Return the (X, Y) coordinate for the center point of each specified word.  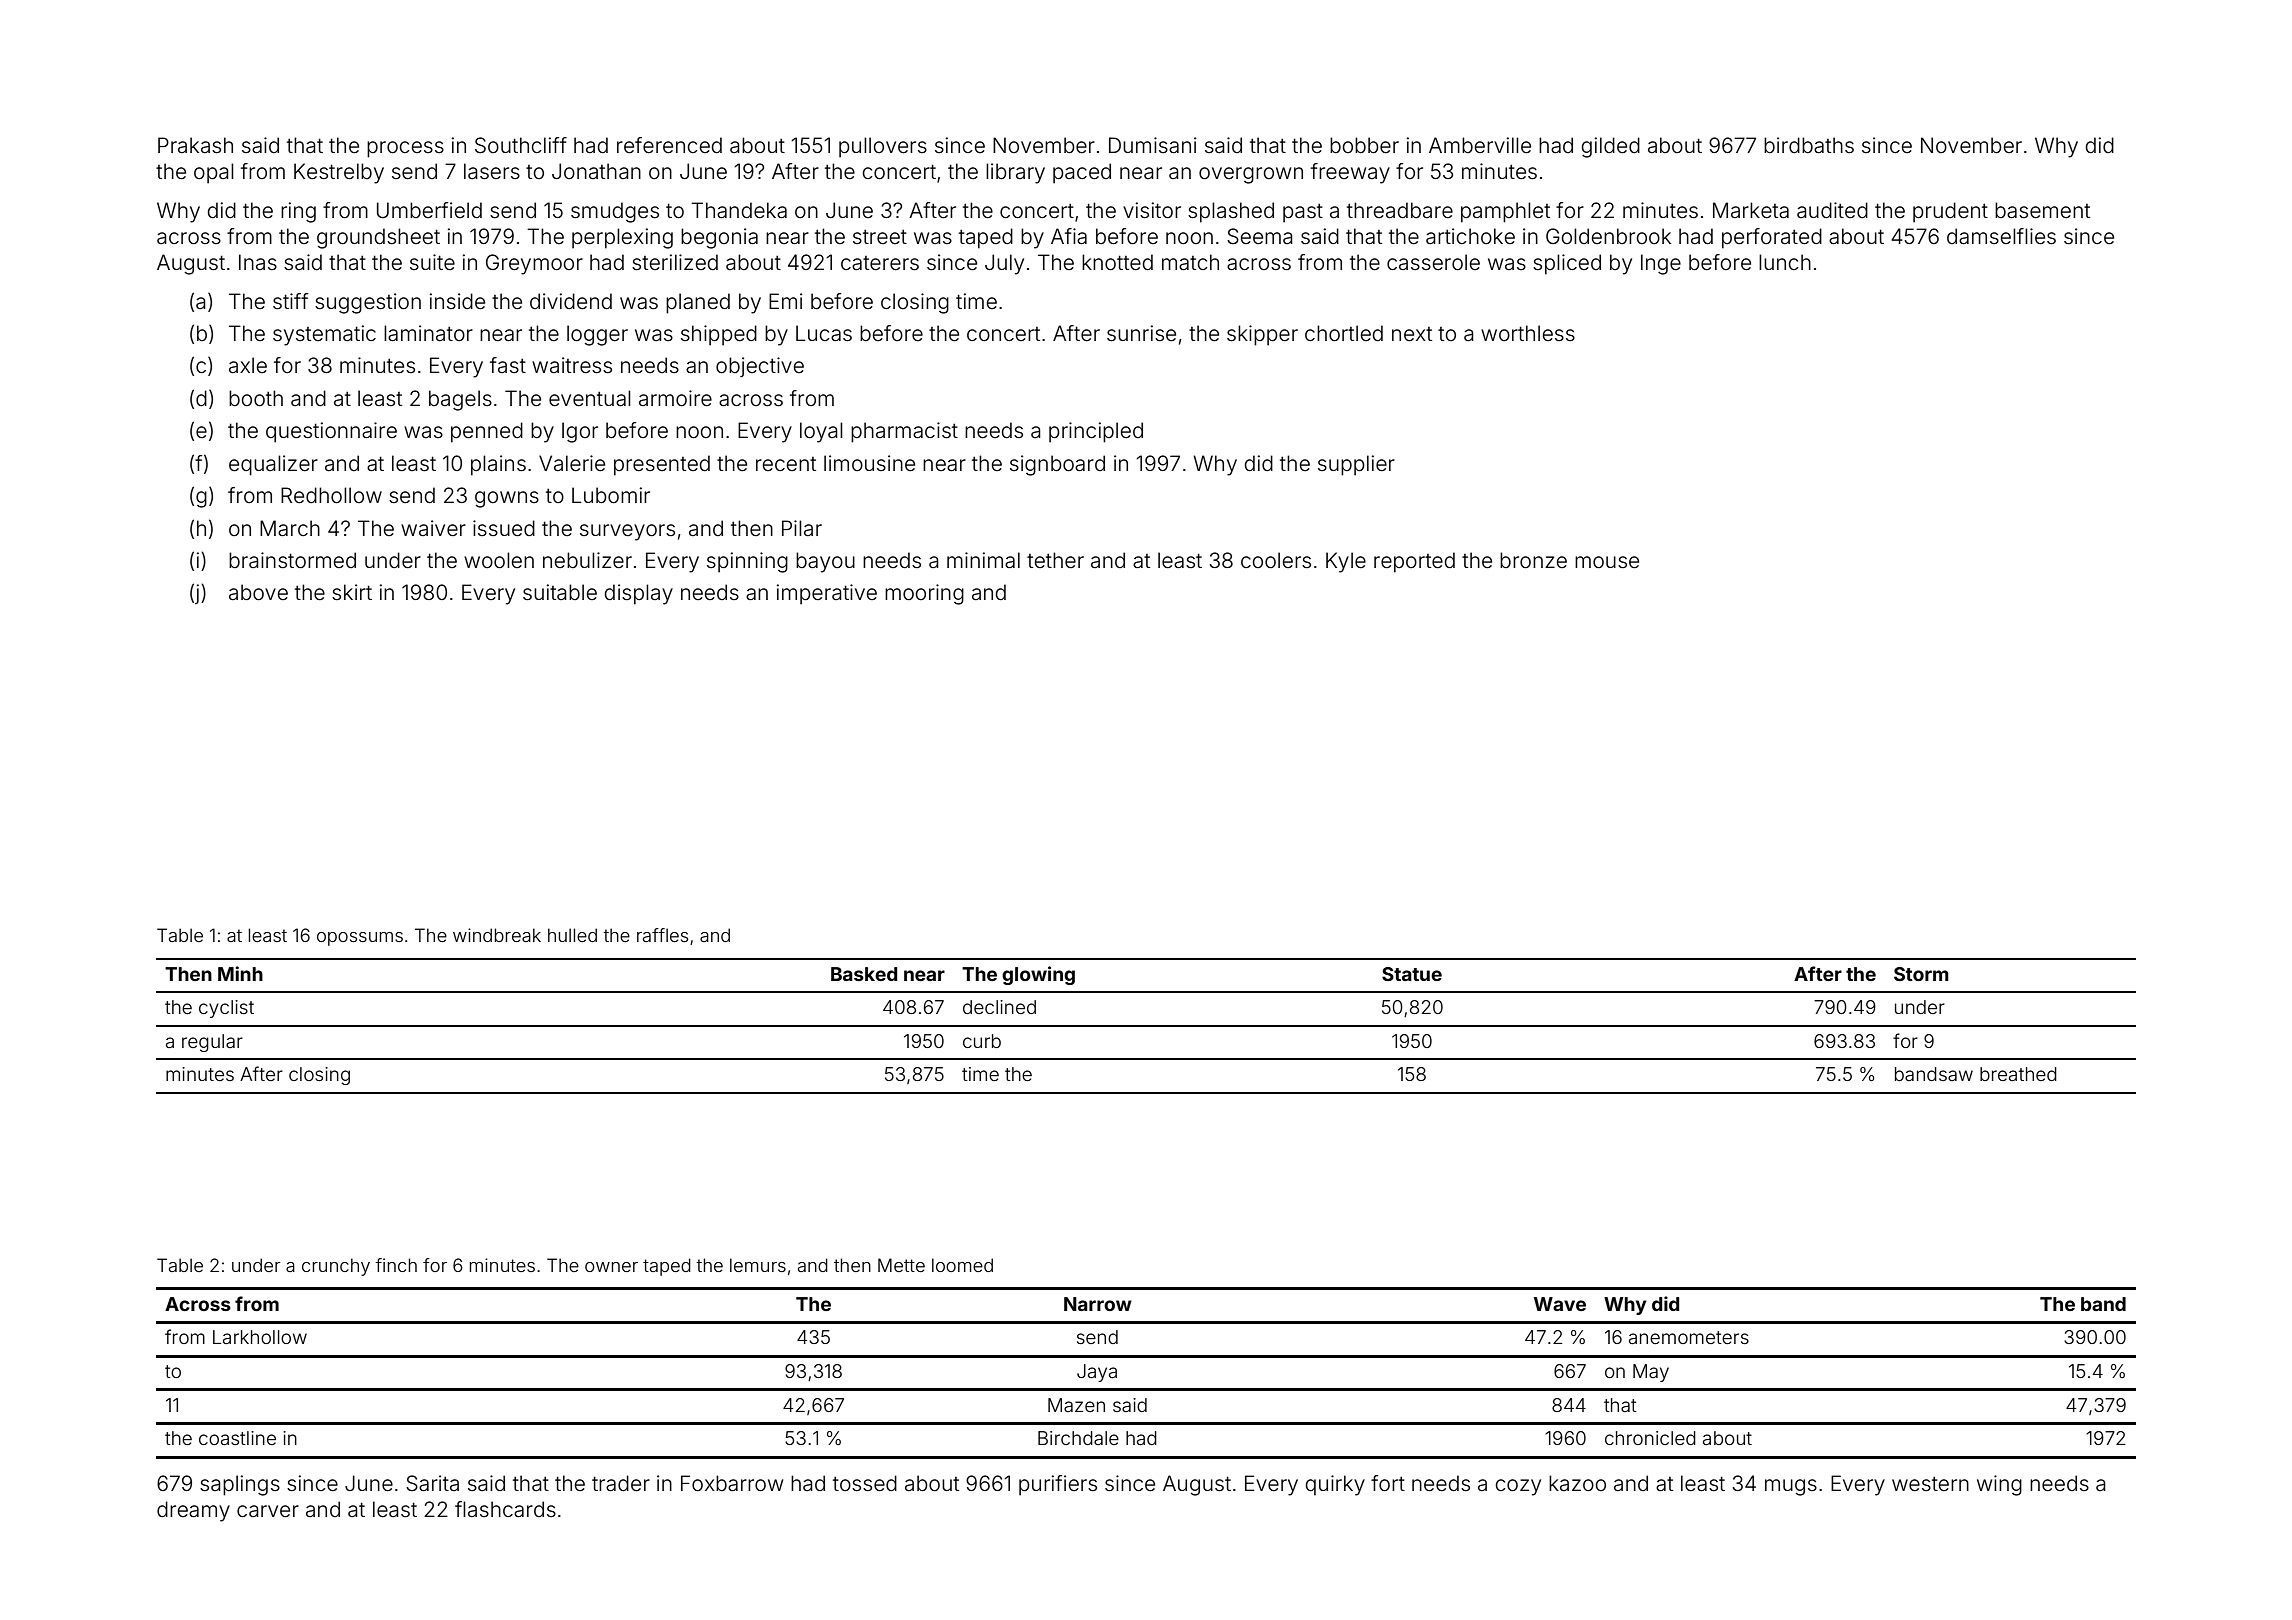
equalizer (273, 465)
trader (621, 1483)
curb (982, 1041)
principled (1096, 432)
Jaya (1097, 1373)
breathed (2018, 1074)
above (258, 592)
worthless (1528, 333)
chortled (1344, 333)
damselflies (2001, 236)
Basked (864, 974)
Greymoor (534, 264)
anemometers (1689, 1337)
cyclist (226, 1009)
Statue (1412, 974)
